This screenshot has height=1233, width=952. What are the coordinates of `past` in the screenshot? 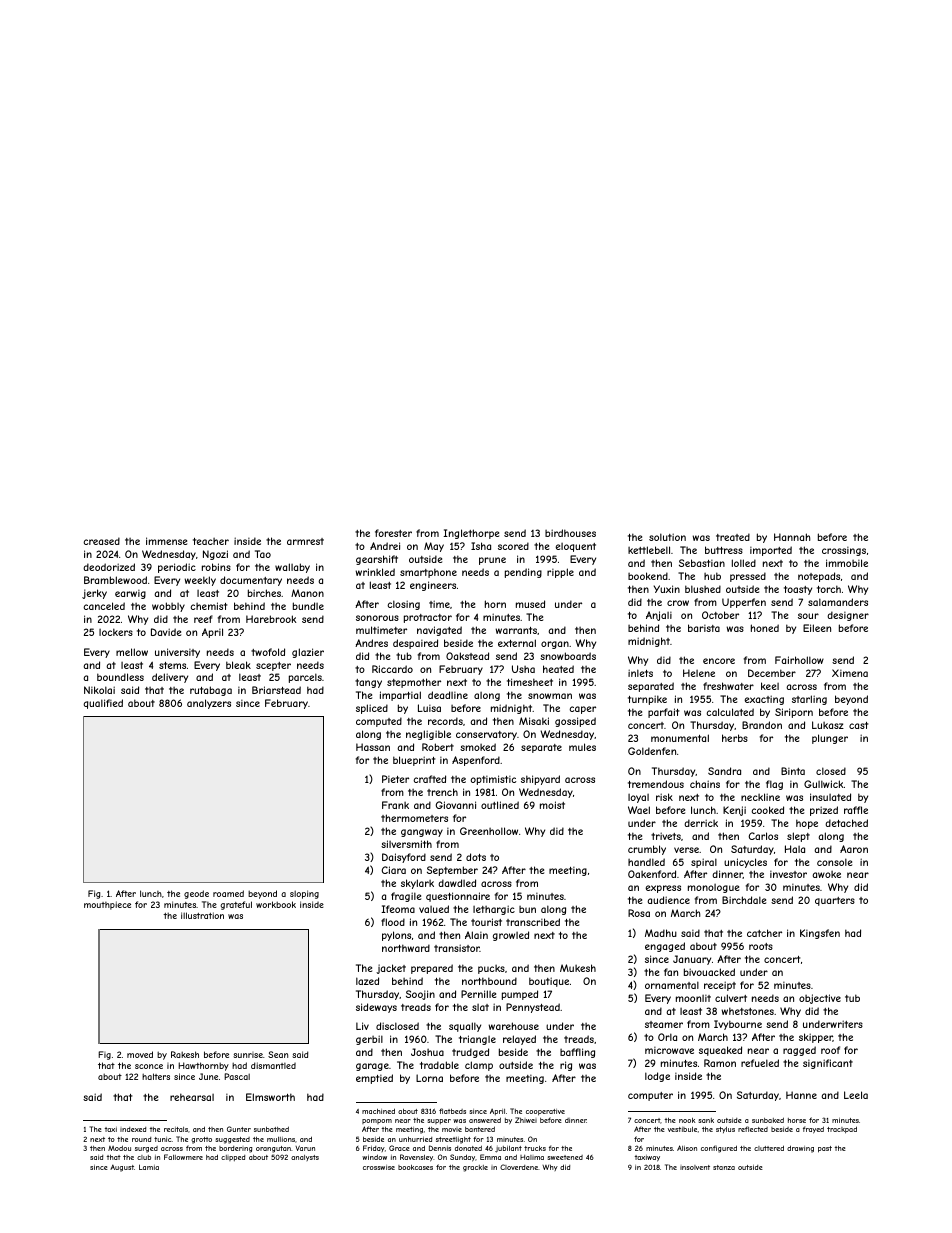 It's located at (825, 1149).
